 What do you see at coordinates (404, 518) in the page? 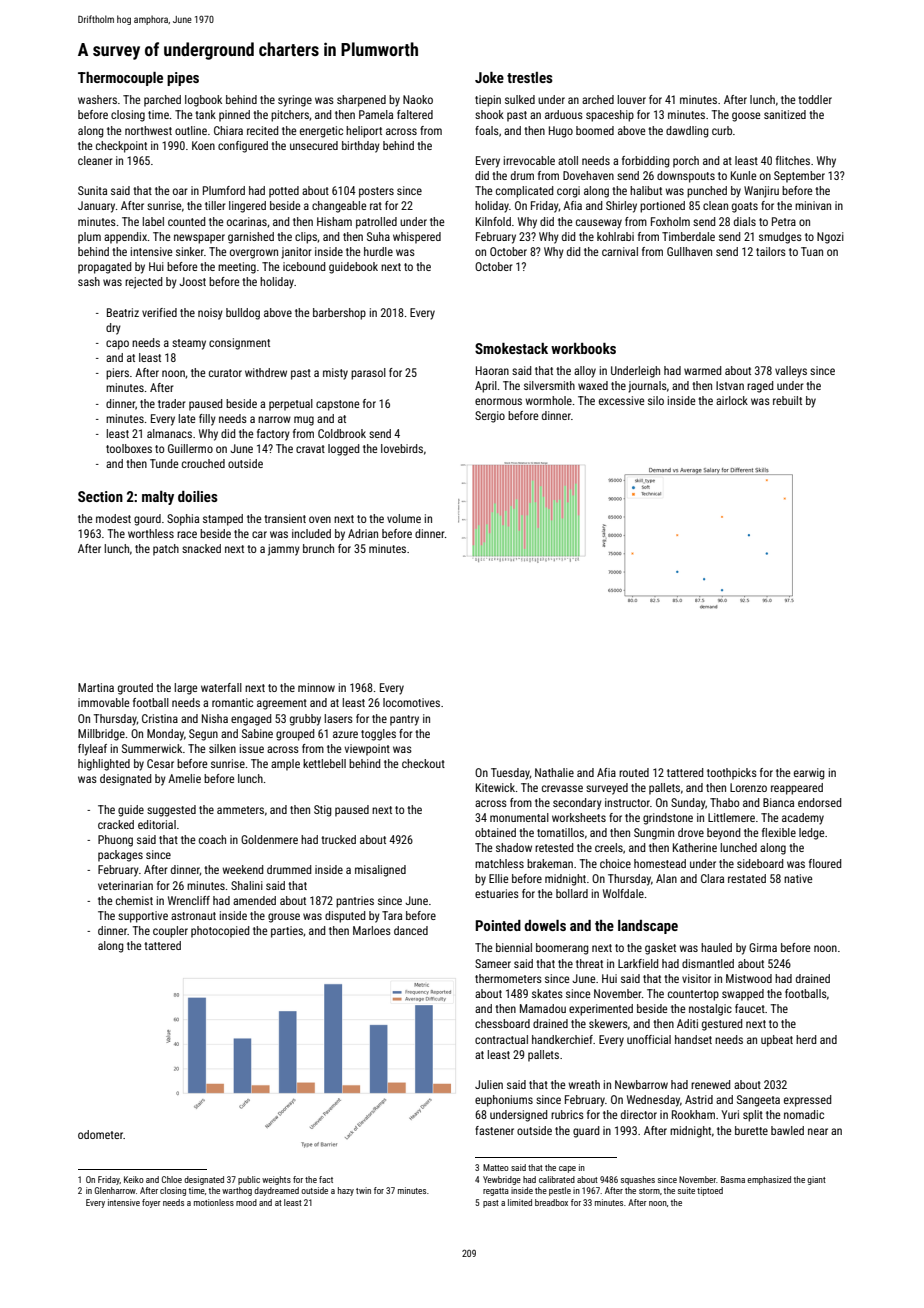
I see `volume` at bounding box center [404, 518].
